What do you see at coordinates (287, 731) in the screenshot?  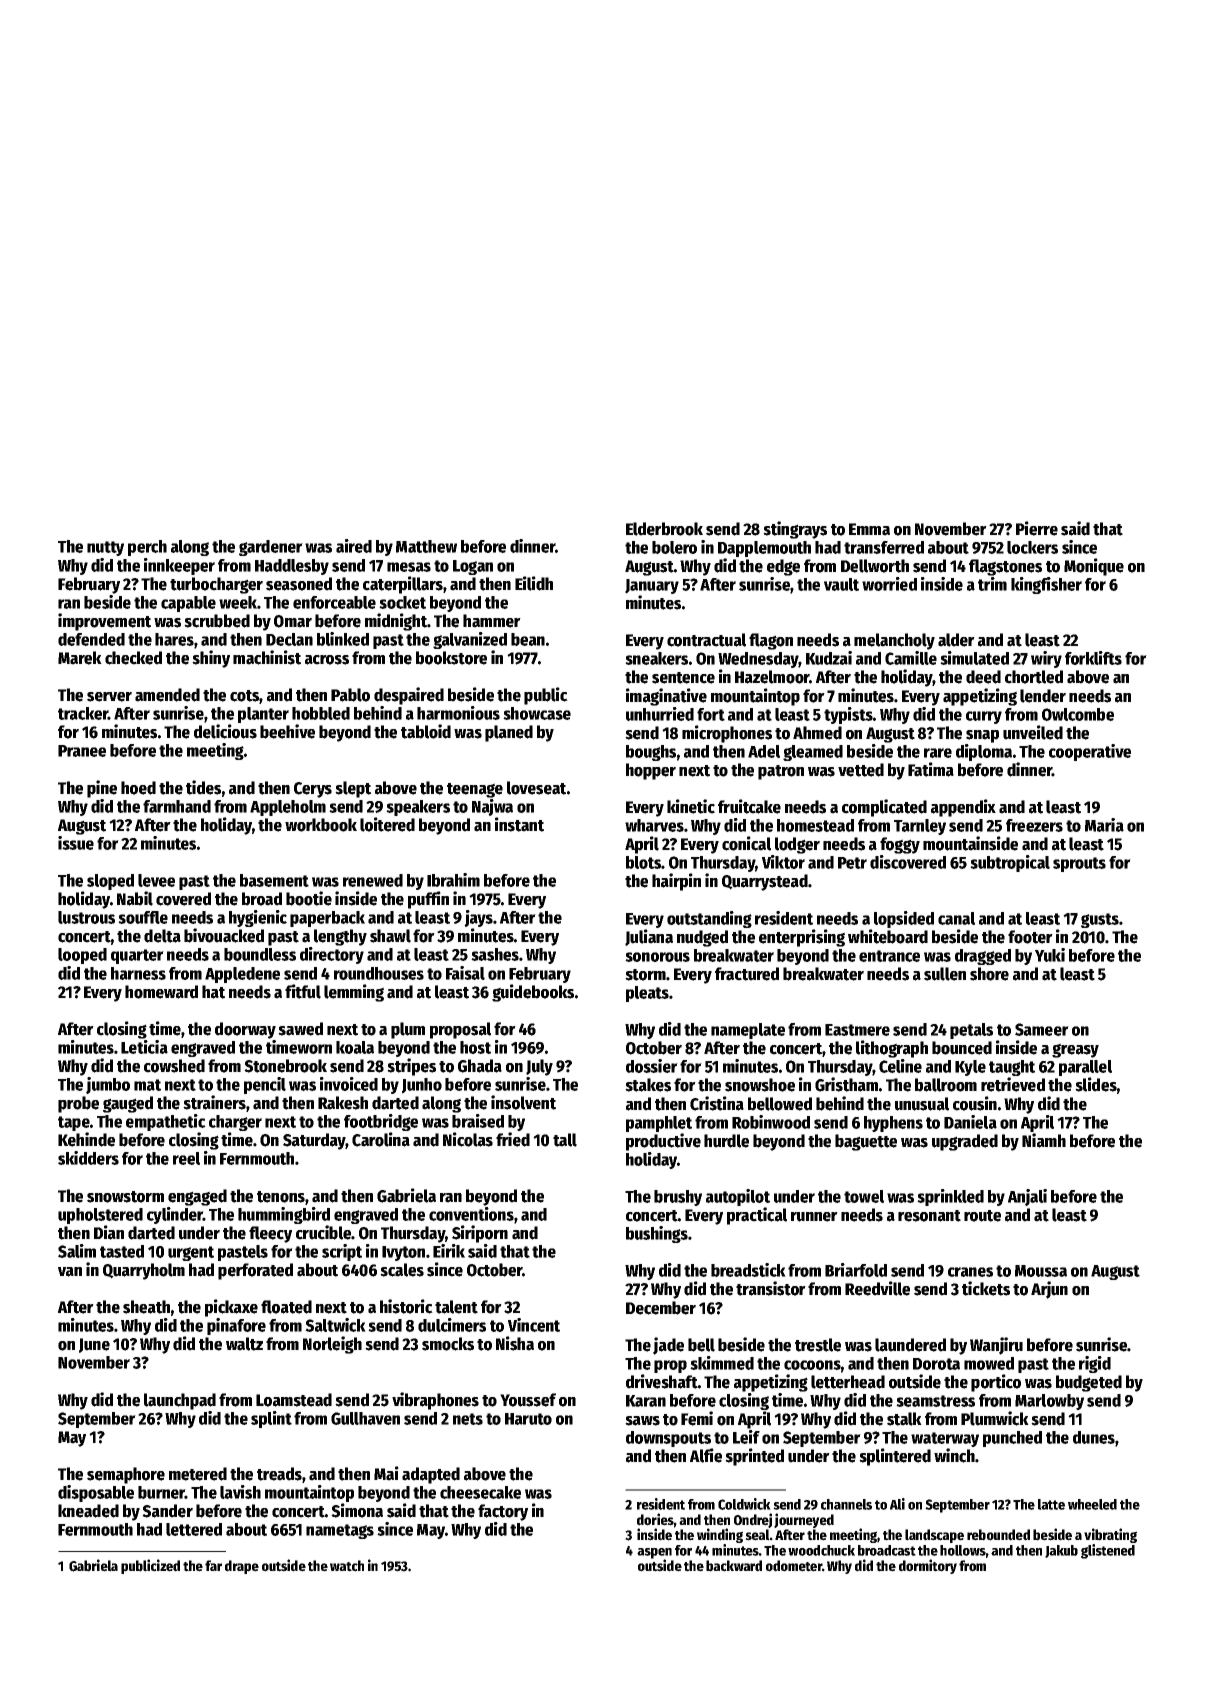 I see `beehive` at bounding box center [287, 731].
